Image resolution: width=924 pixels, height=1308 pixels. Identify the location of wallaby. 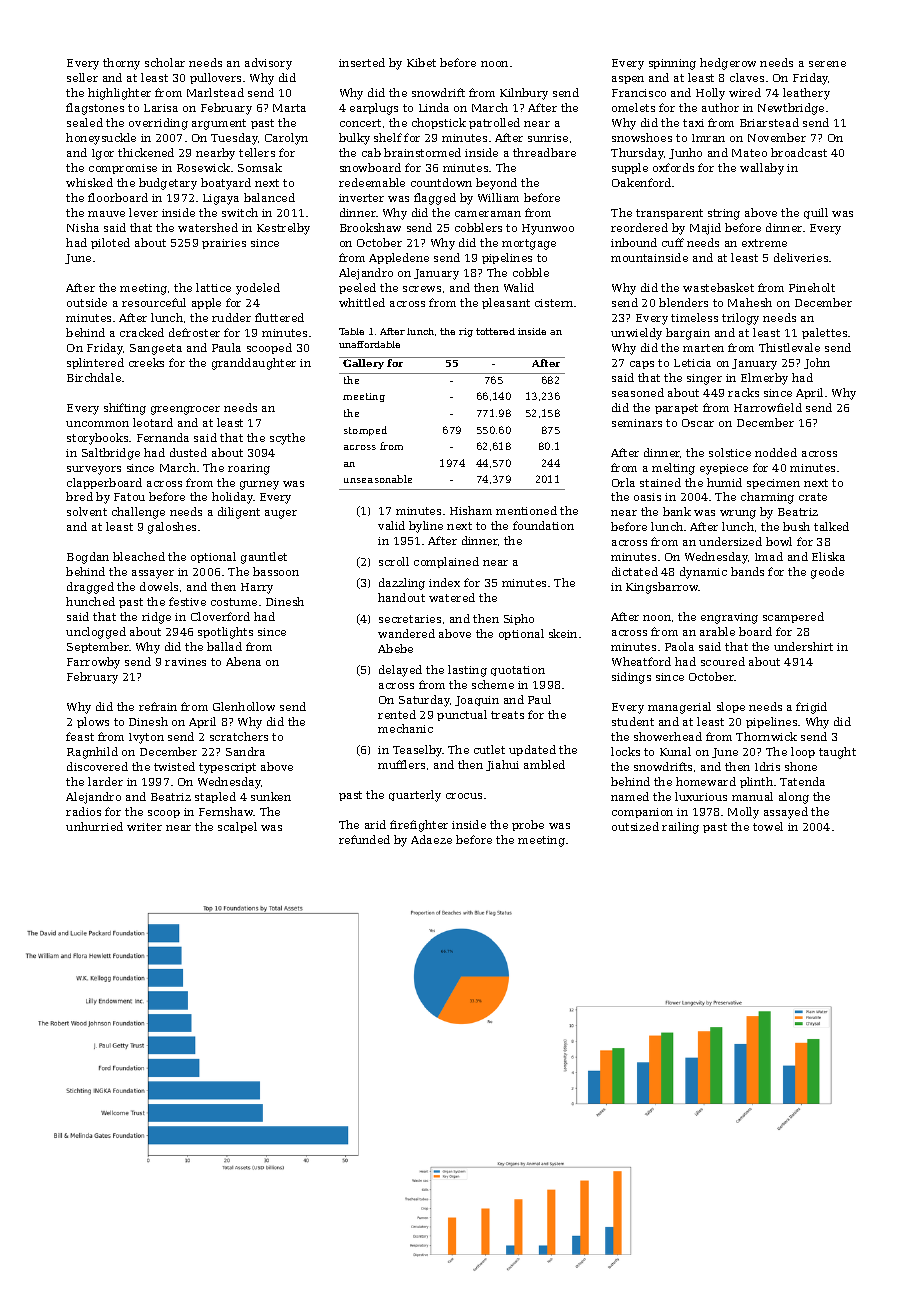
(762, 169).
